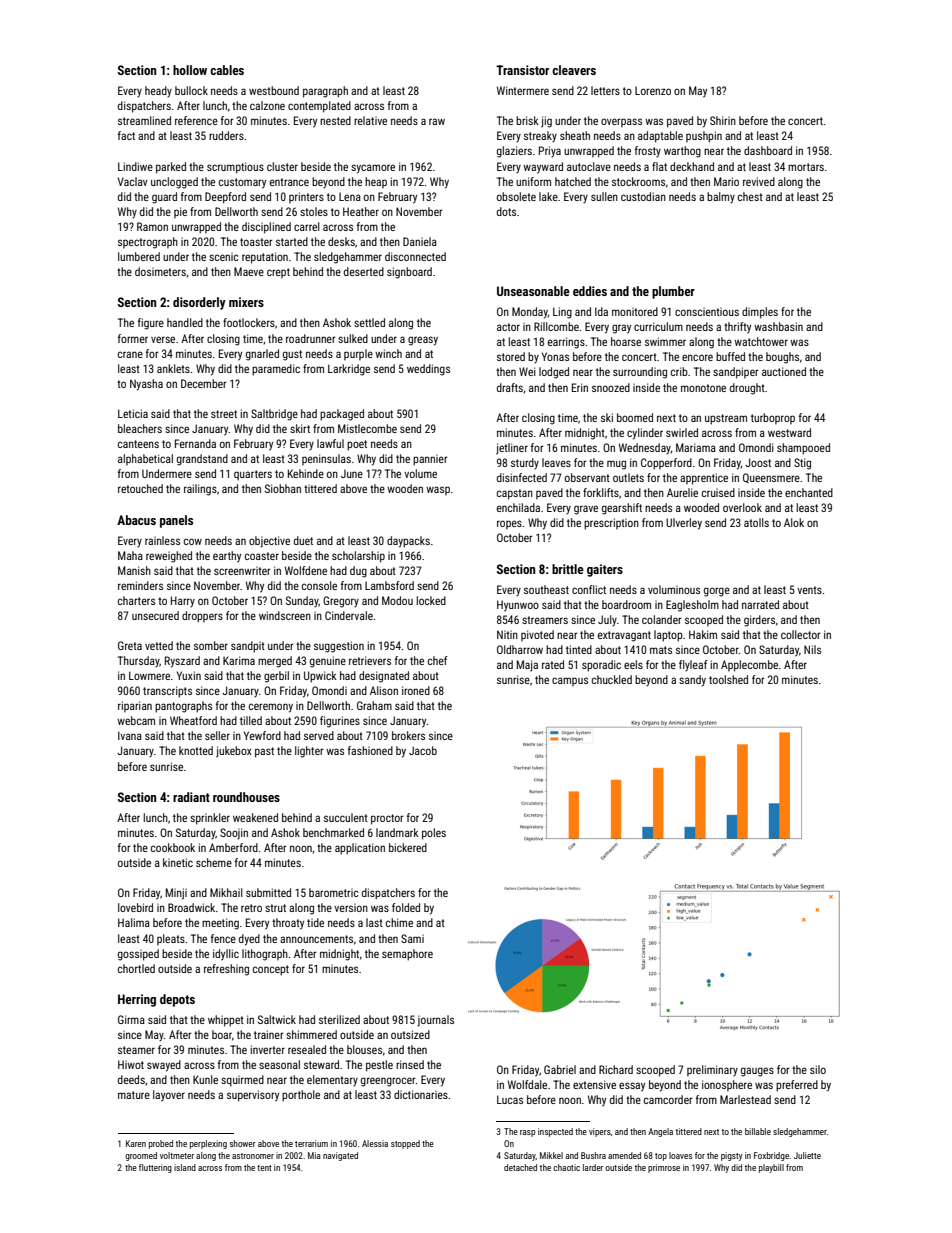 This image has width=952, height=1233. I want to click on toolshed, so click(728, 679).
